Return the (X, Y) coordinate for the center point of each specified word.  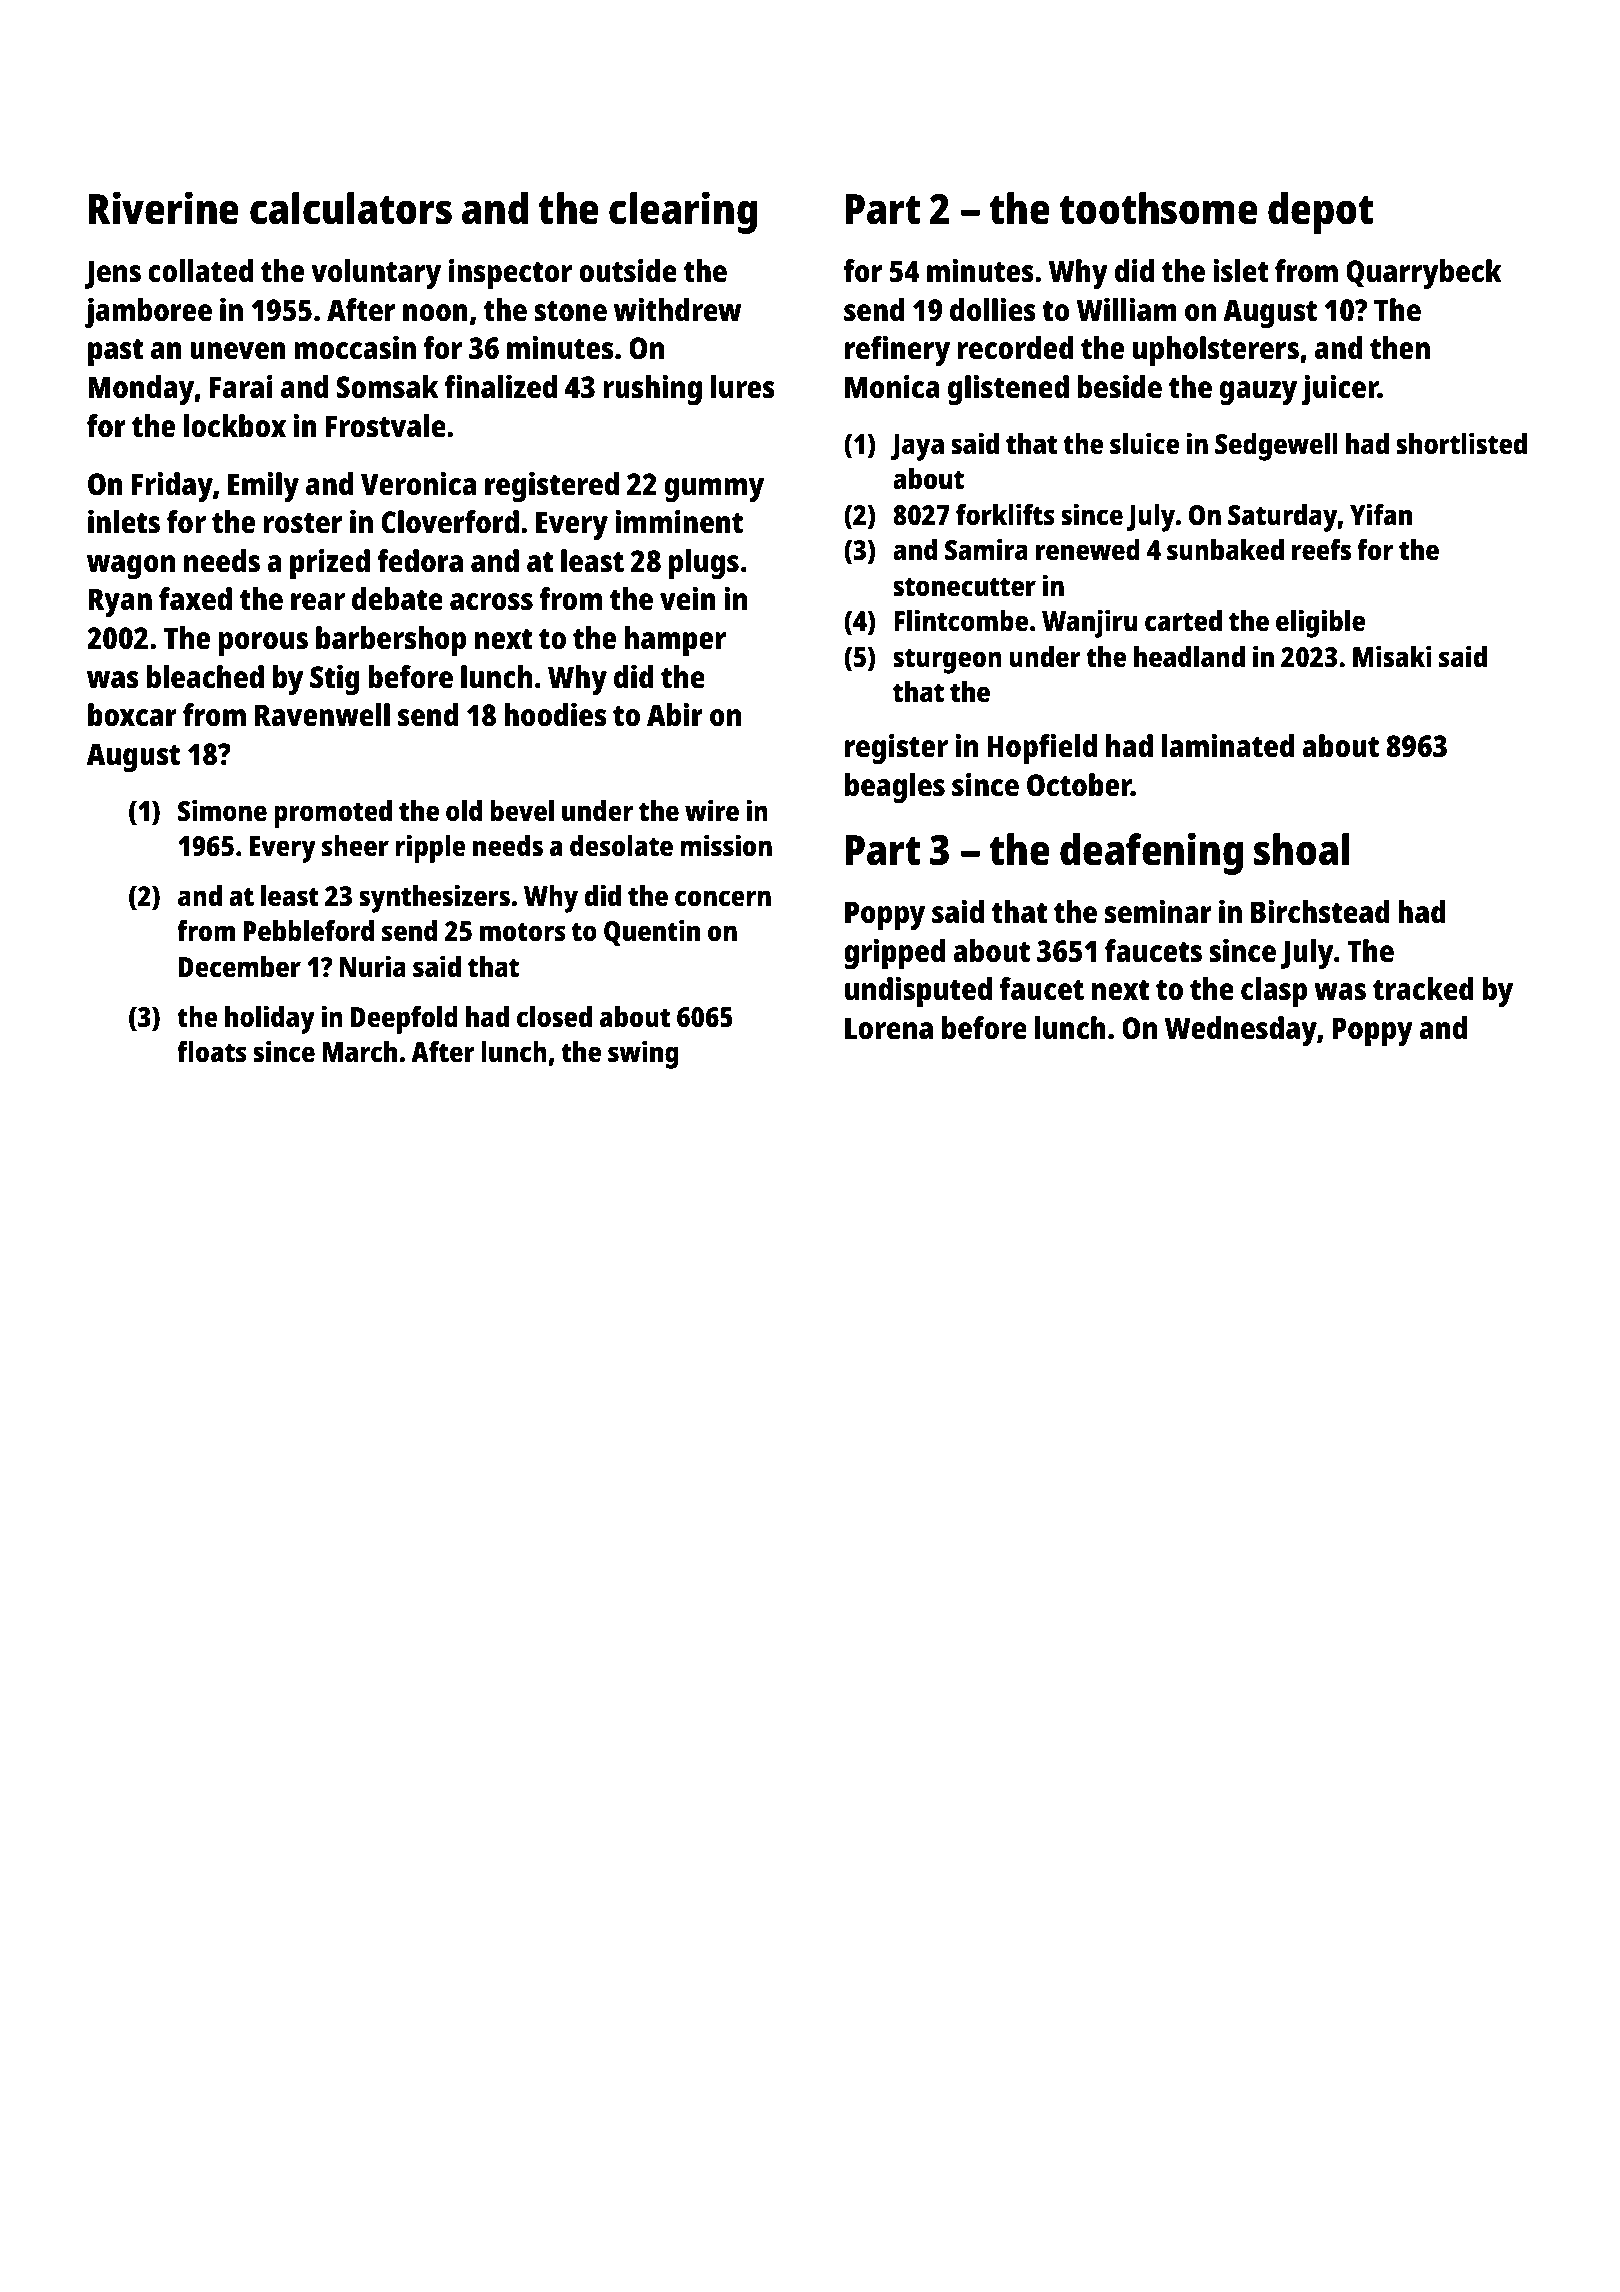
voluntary (376, 274)
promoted (333, 814)
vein (688, 599)
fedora (420, 561)
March (360, 1052)
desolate (621, 846)
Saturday (1283, 518)
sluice (1144, 443)
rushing (652, 390)
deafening (1151, 854)
